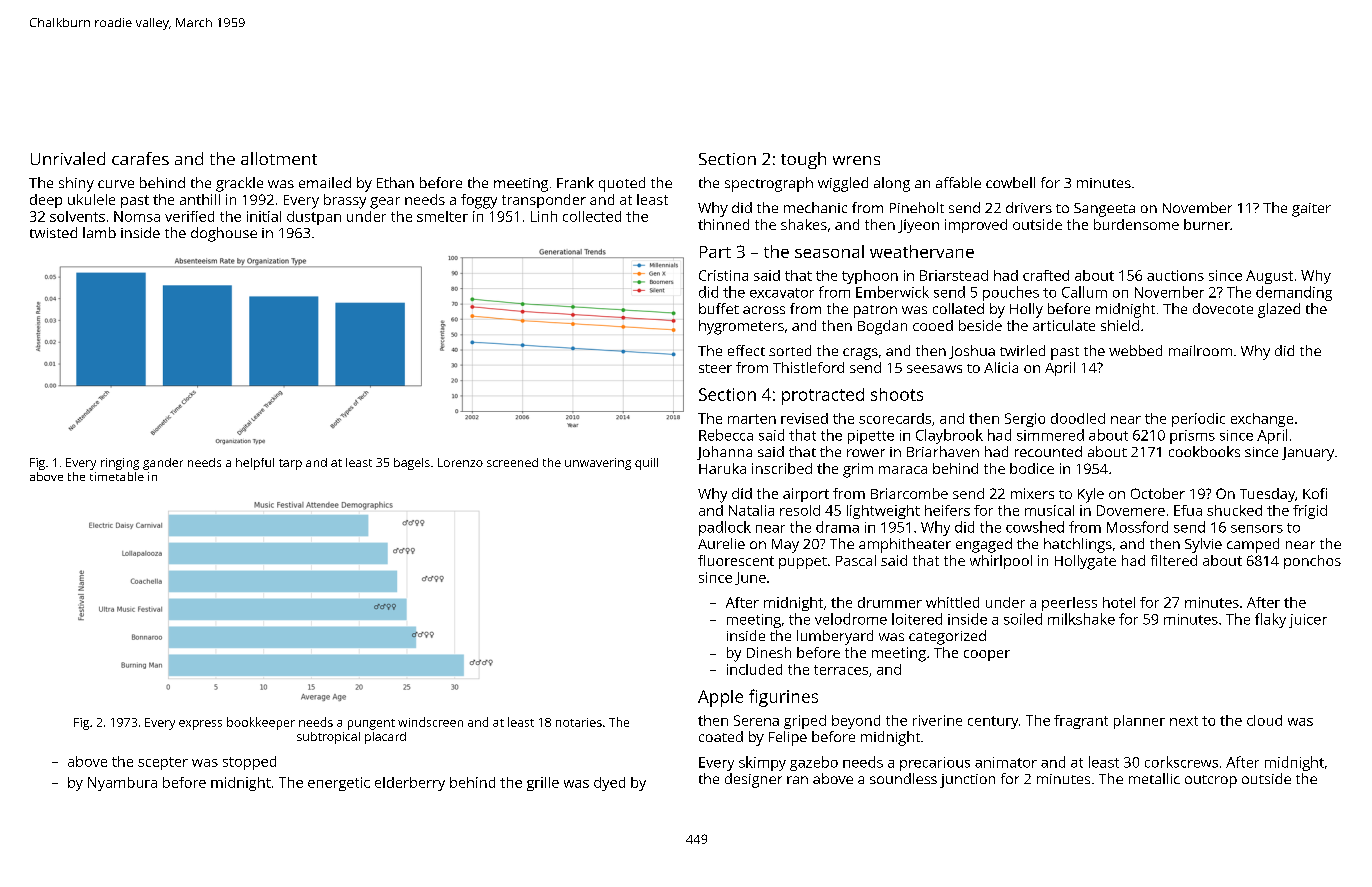  Describe the element at coordinates (120, 464) in the page. I see `ringing` at that location.
